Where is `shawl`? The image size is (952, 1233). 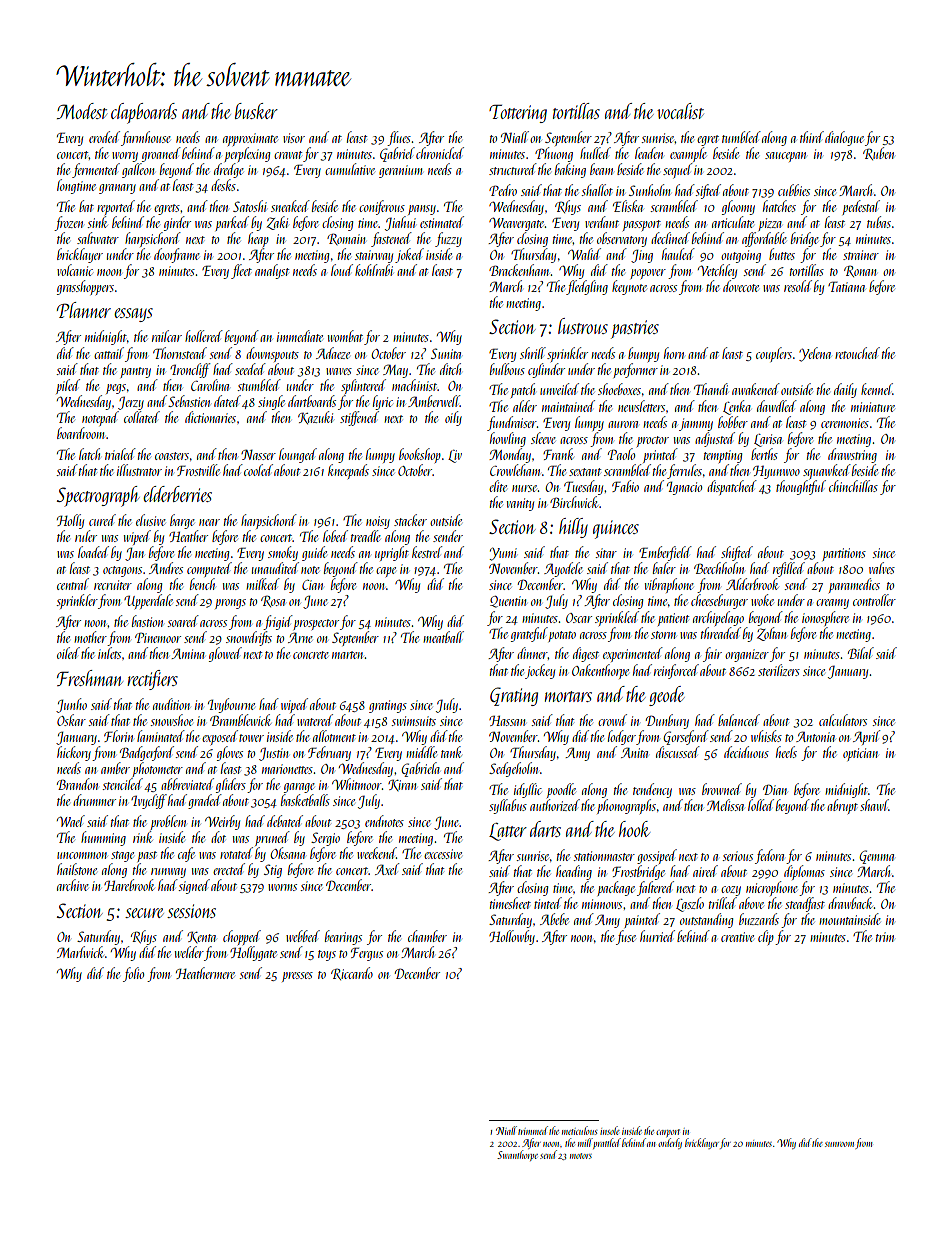 shawl is located at coordinates (874, 805).
